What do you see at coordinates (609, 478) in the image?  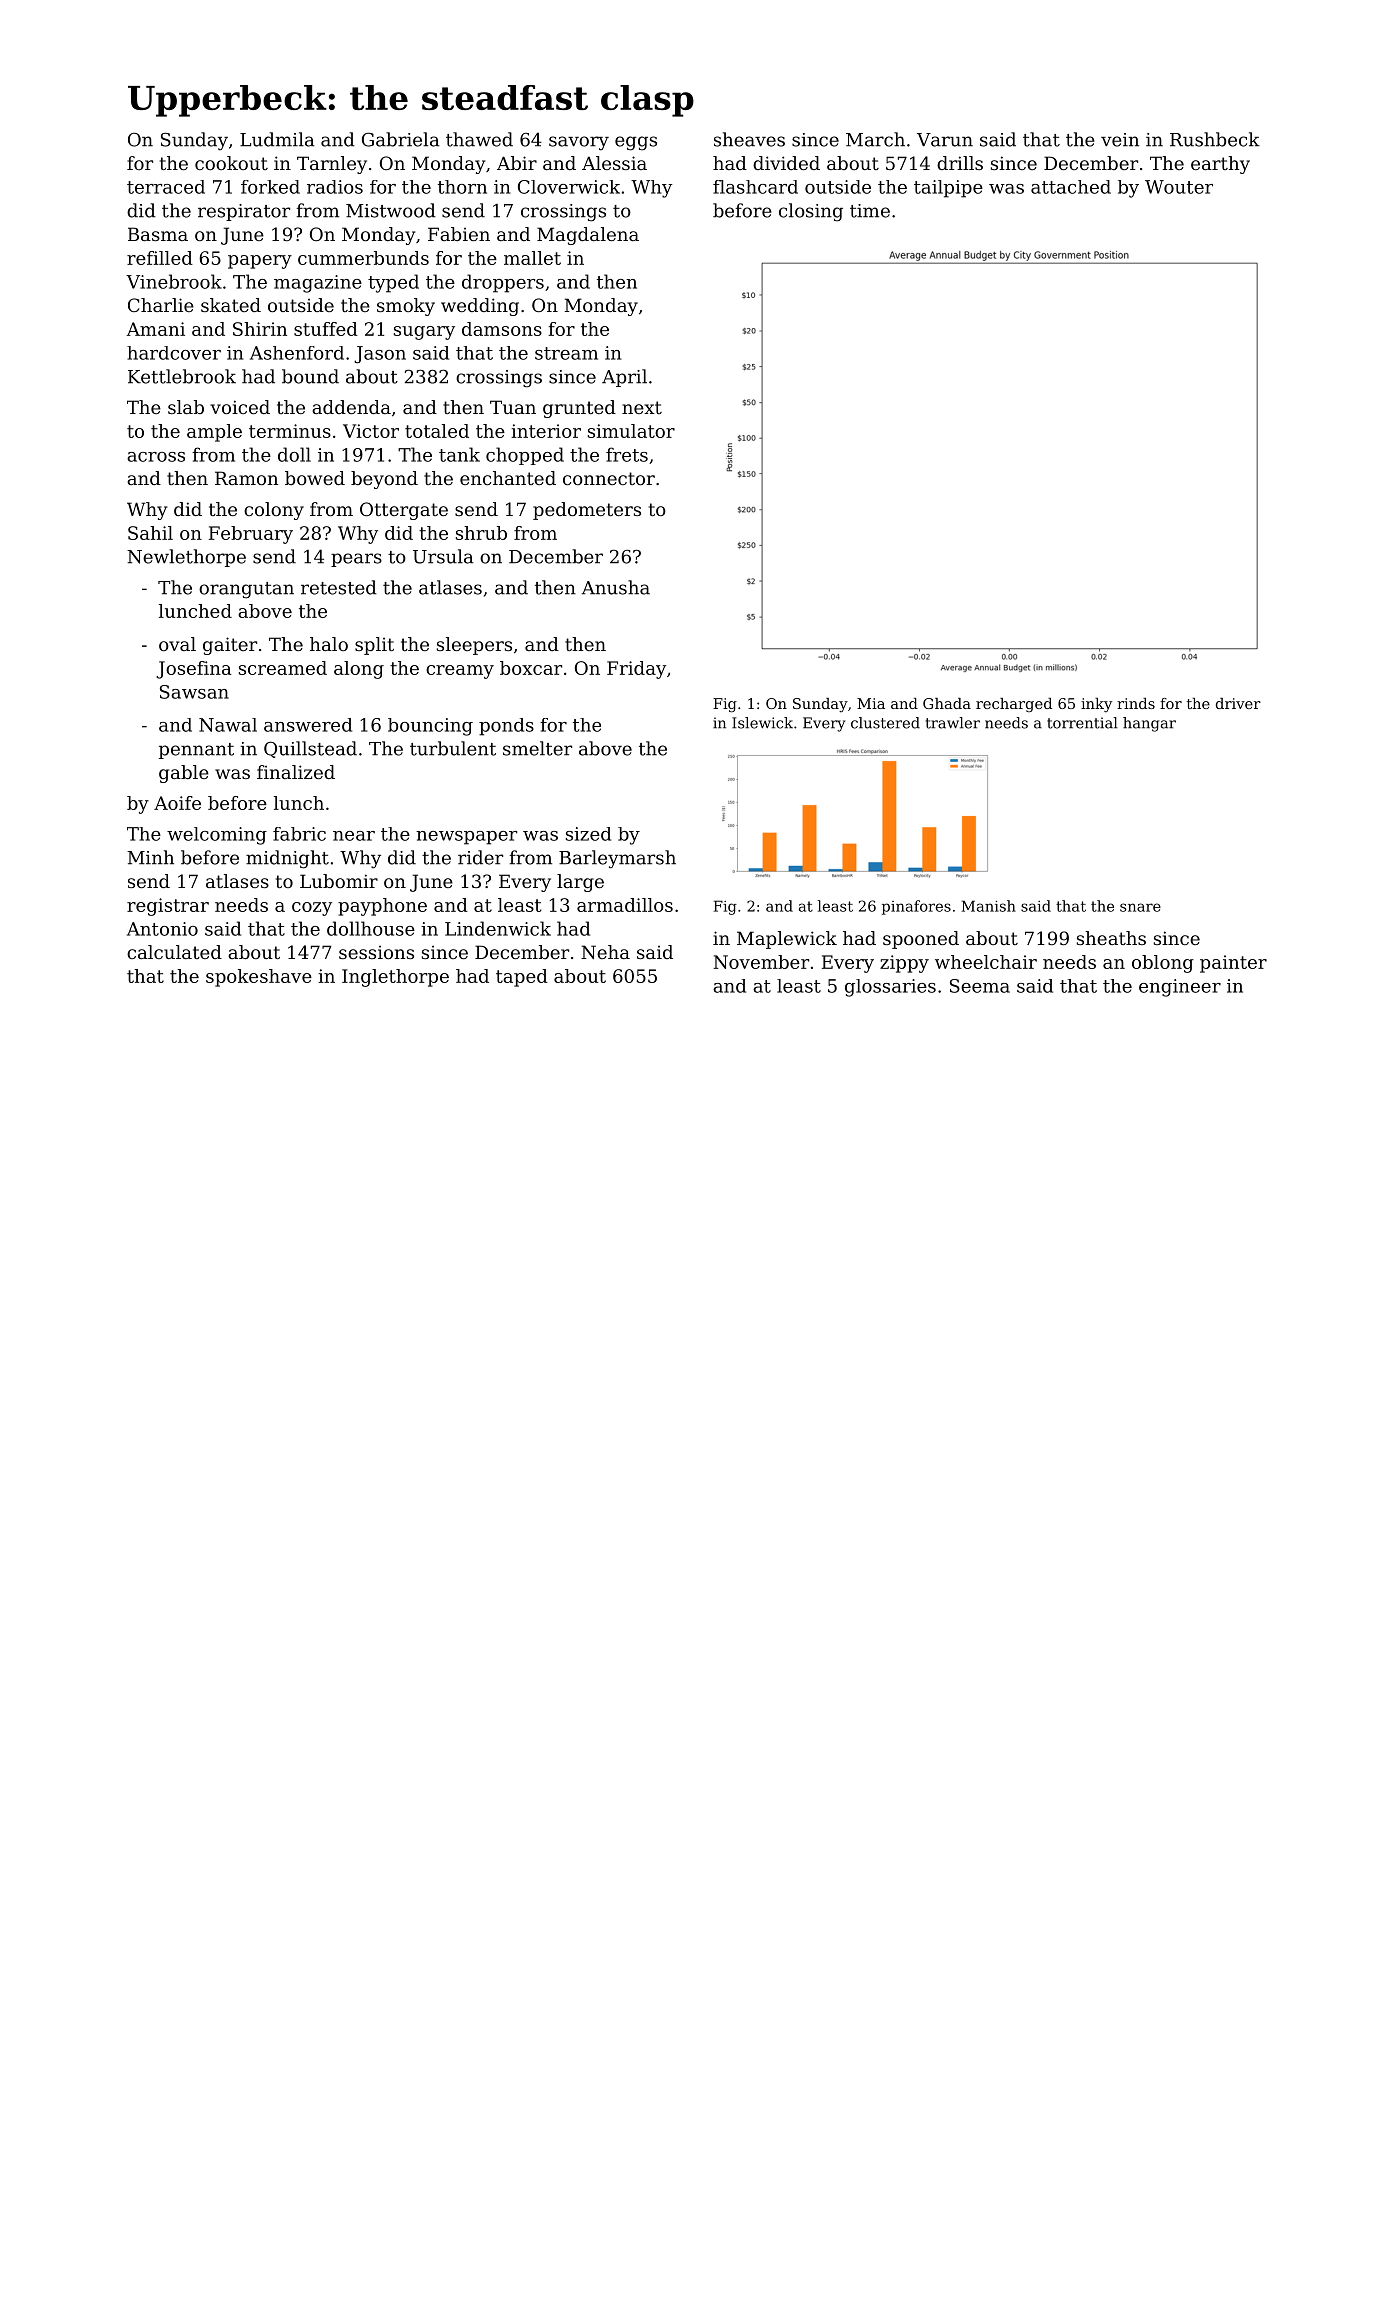 I see `connector` at bounding box center [609, 478].
